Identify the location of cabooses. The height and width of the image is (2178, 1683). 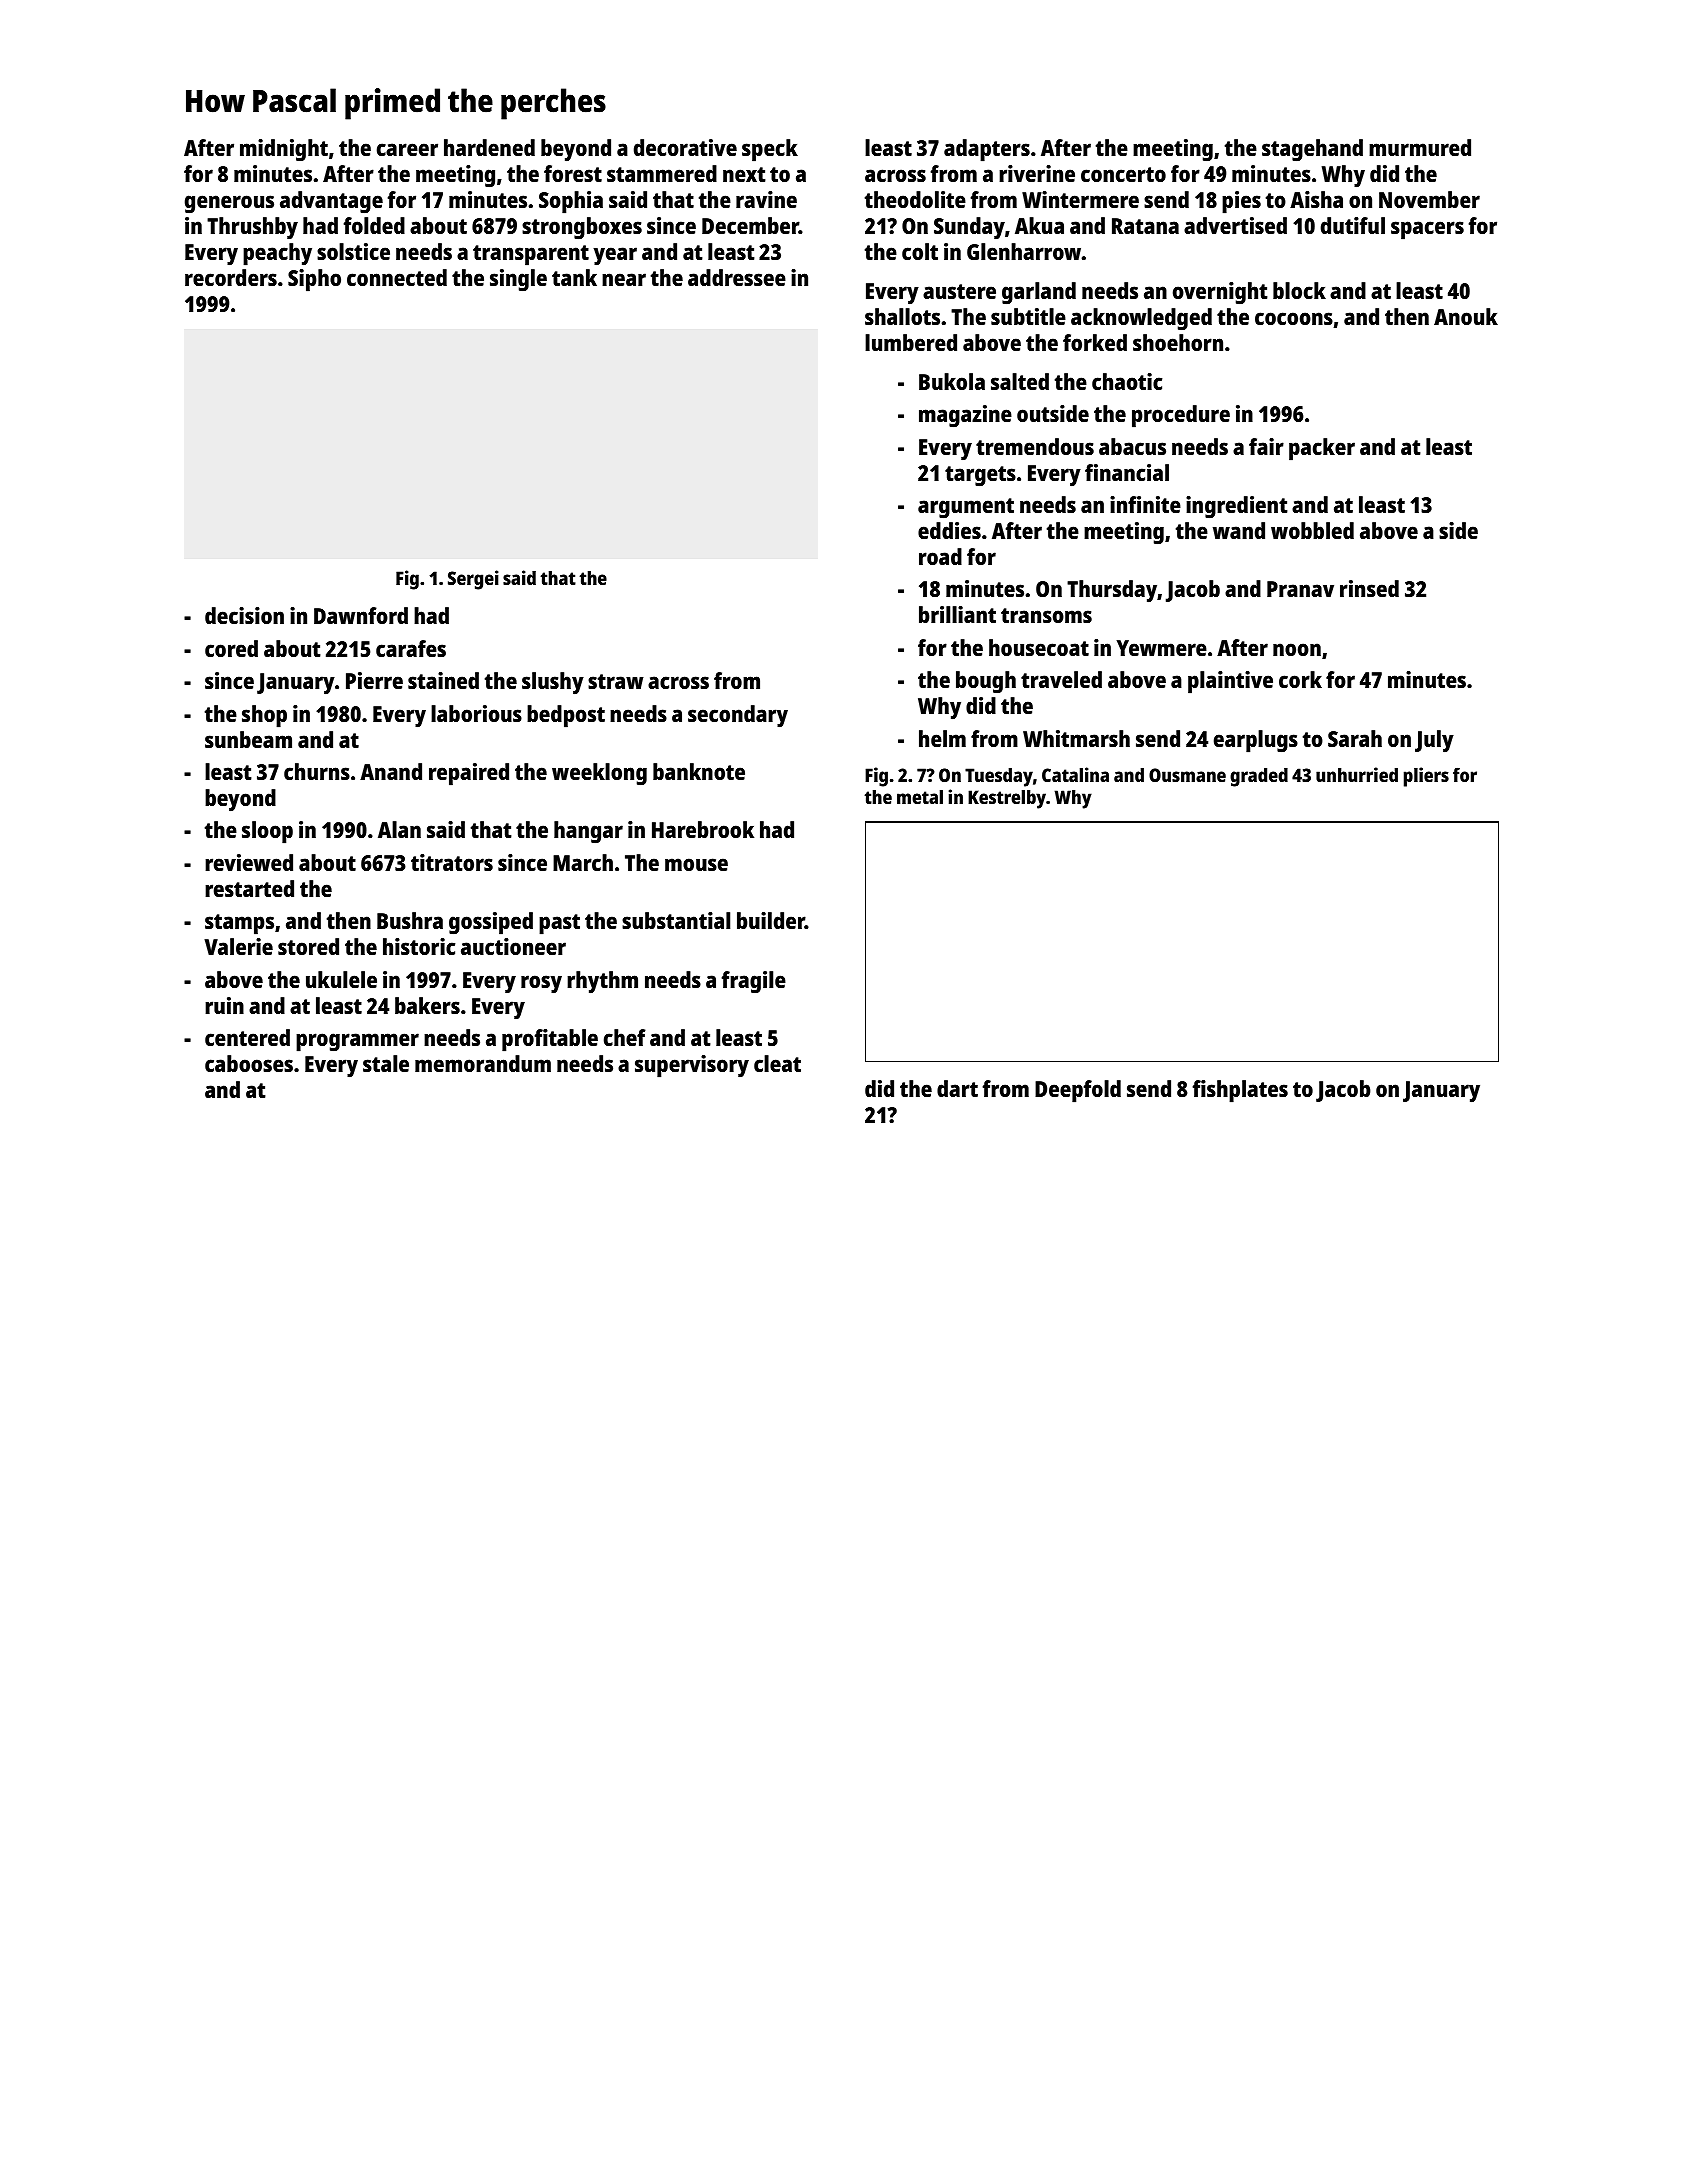
(249, 1063).
